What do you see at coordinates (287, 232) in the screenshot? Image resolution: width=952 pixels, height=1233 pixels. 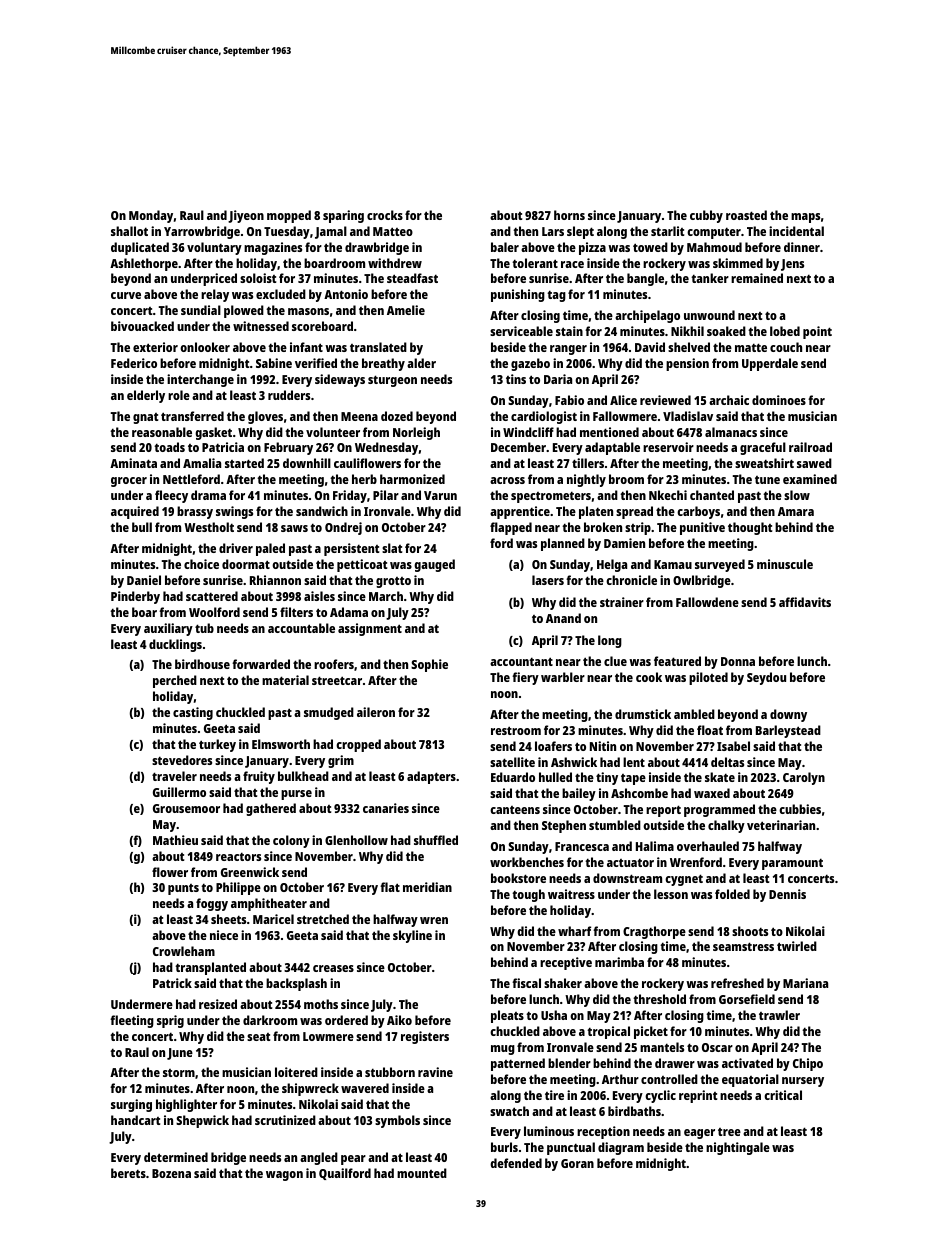 I see `Tuesday` at bounding box center [287, 232].
